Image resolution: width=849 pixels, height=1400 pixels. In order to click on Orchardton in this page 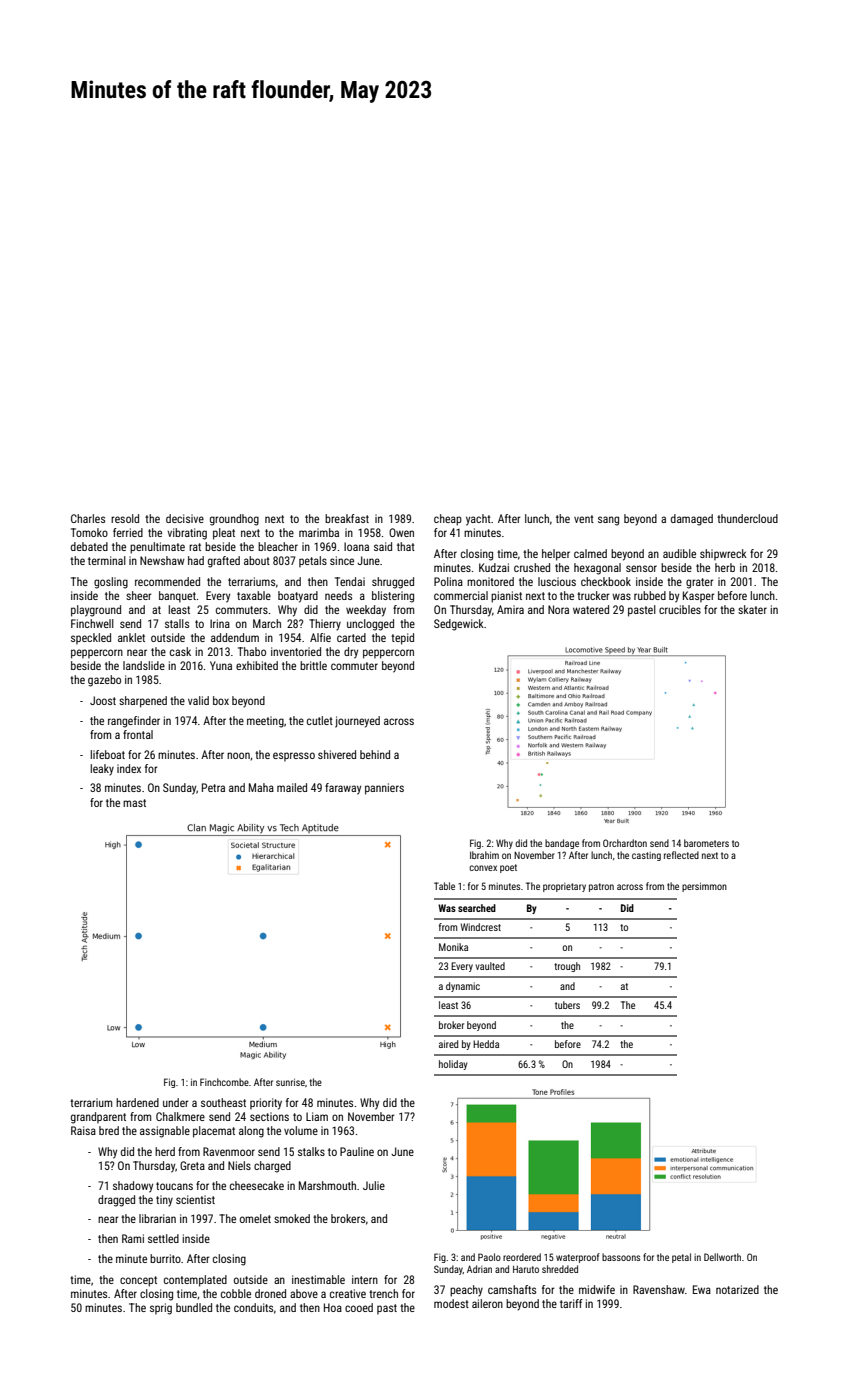, I will do `click(625, 843)`.
